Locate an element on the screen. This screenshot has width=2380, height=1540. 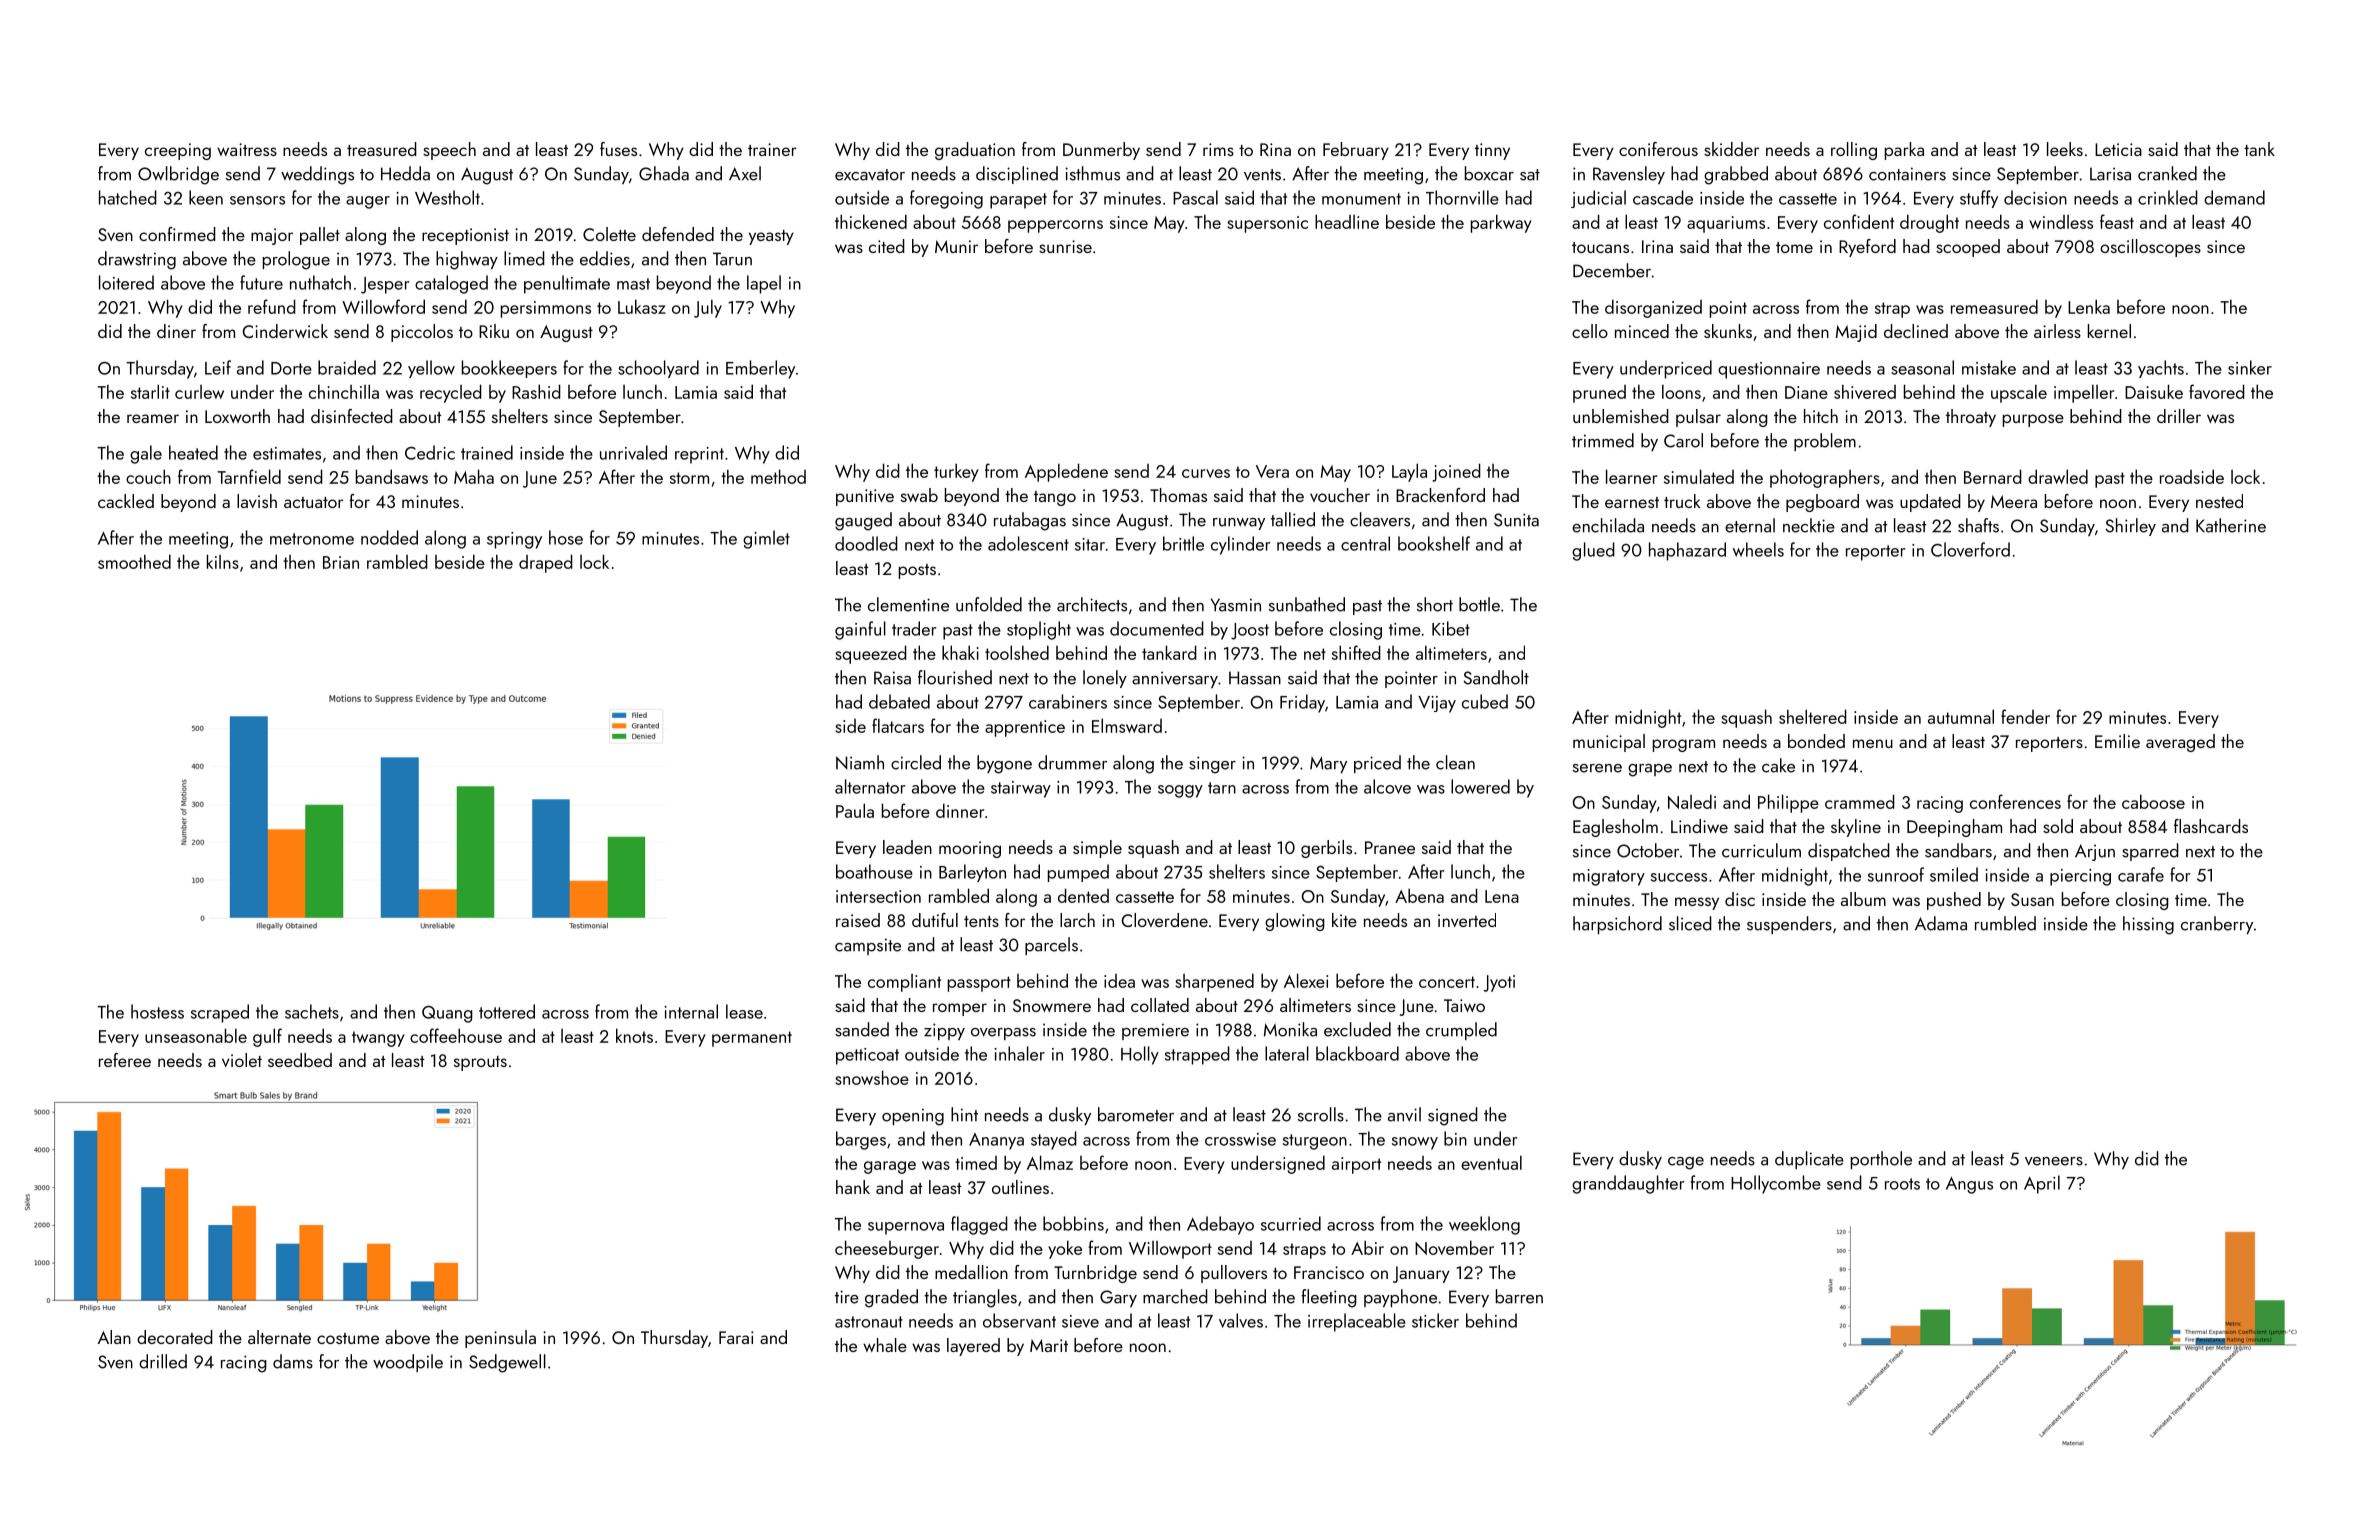
snowy is located at coordinates (1415, 1143).
